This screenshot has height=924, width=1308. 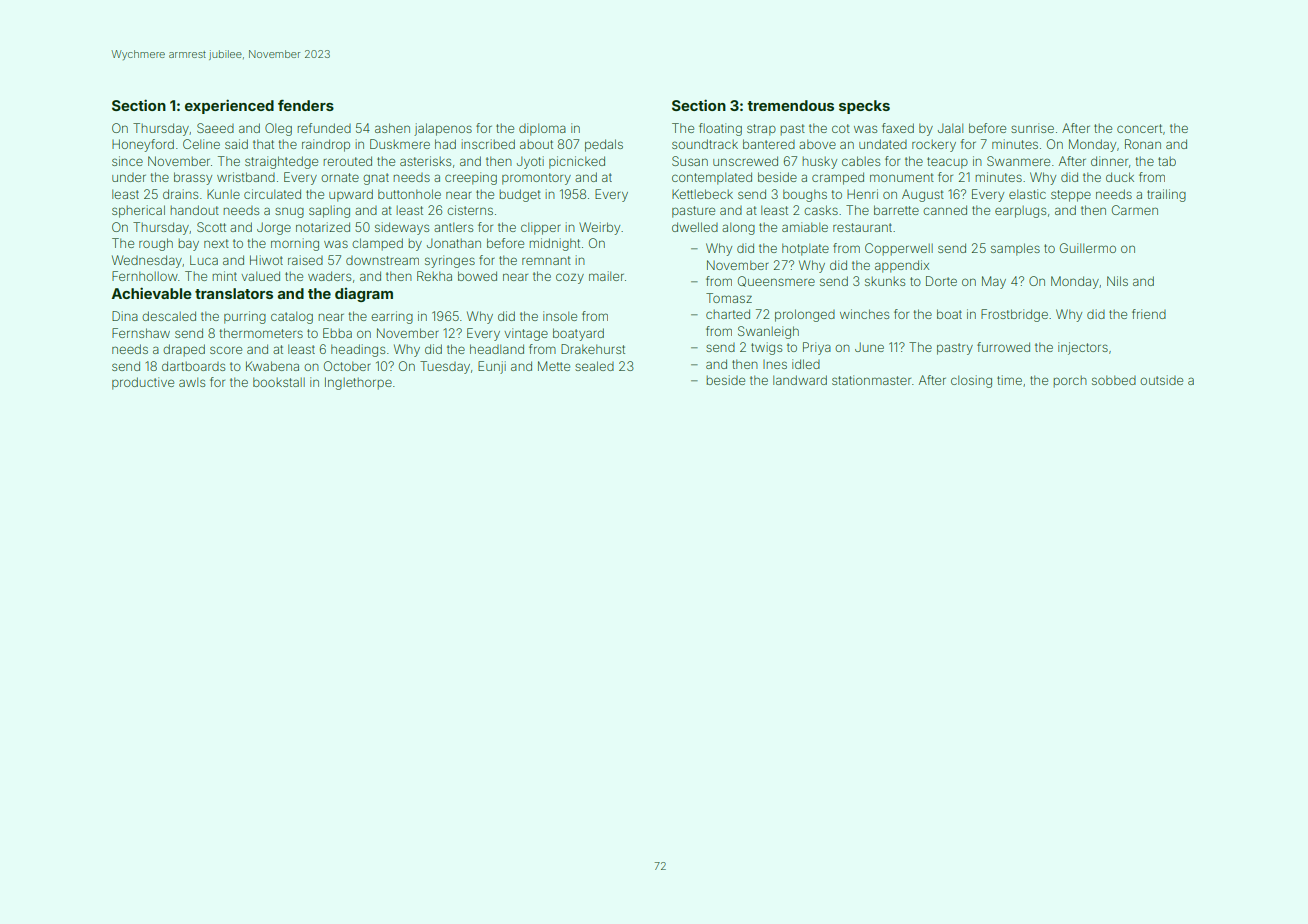 What do you see at coordinates (1149, 314) in the screenshot?
I see `friend` at bounding box center [1149, 314].
